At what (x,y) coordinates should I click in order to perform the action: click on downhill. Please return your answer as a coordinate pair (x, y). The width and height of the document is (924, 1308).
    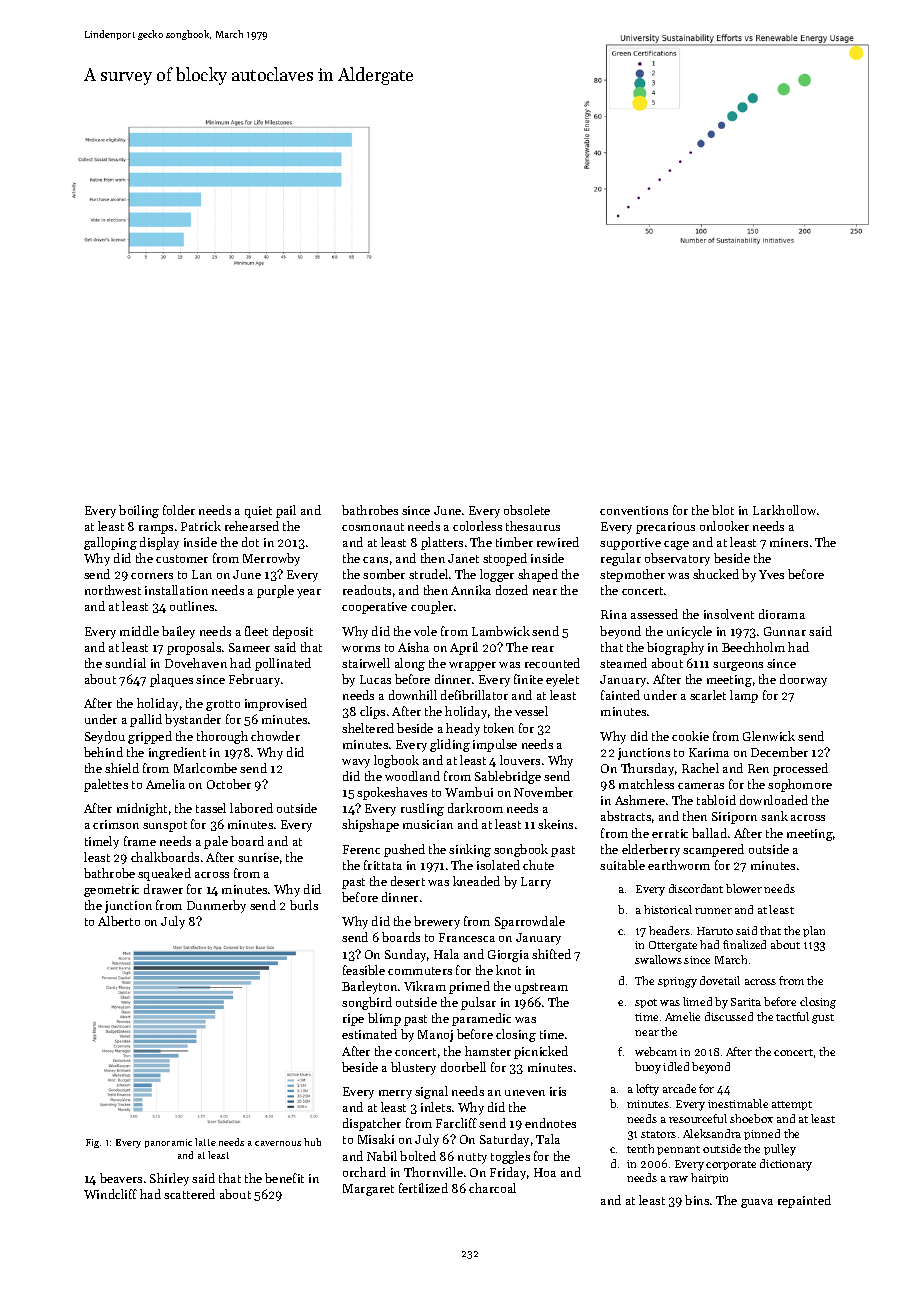
    Looking at the image, I should click on (413, 695).
